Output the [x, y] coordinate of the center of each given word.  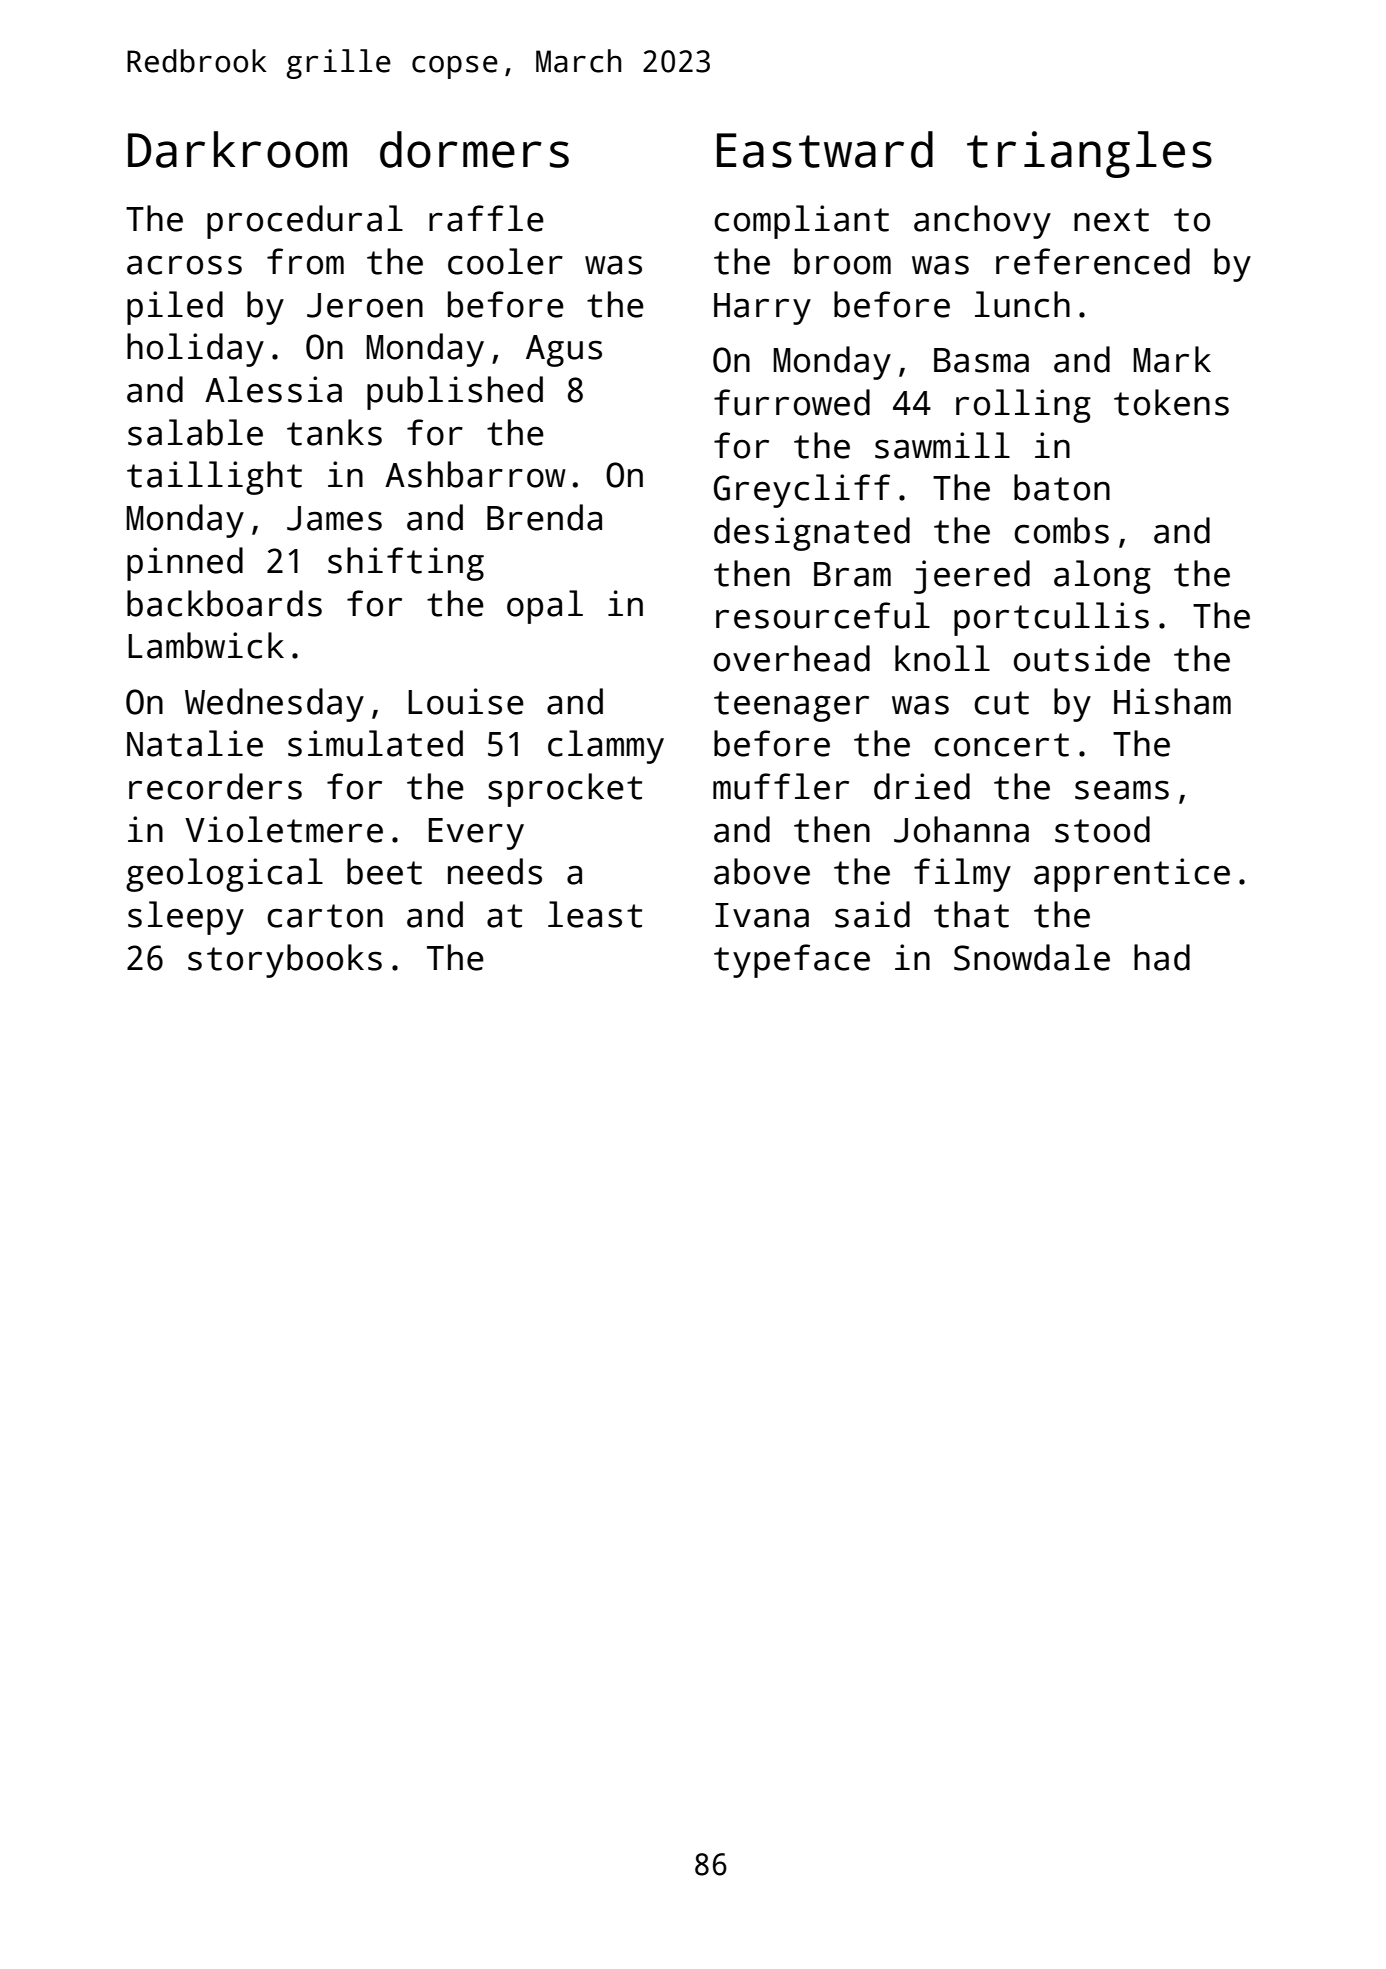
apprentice [1132, 875]
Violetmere [284, 829]
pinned [185, 564]
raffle [486, 218]
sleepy [186, 918]
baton [1062, 487]
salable [195, 432]
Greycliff [802, 491]
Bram [852, 574]
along [1102, 577]
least [595, 914]
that [971, 914]
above [762, 871]
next [1111, 220]
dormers [474, 149]
